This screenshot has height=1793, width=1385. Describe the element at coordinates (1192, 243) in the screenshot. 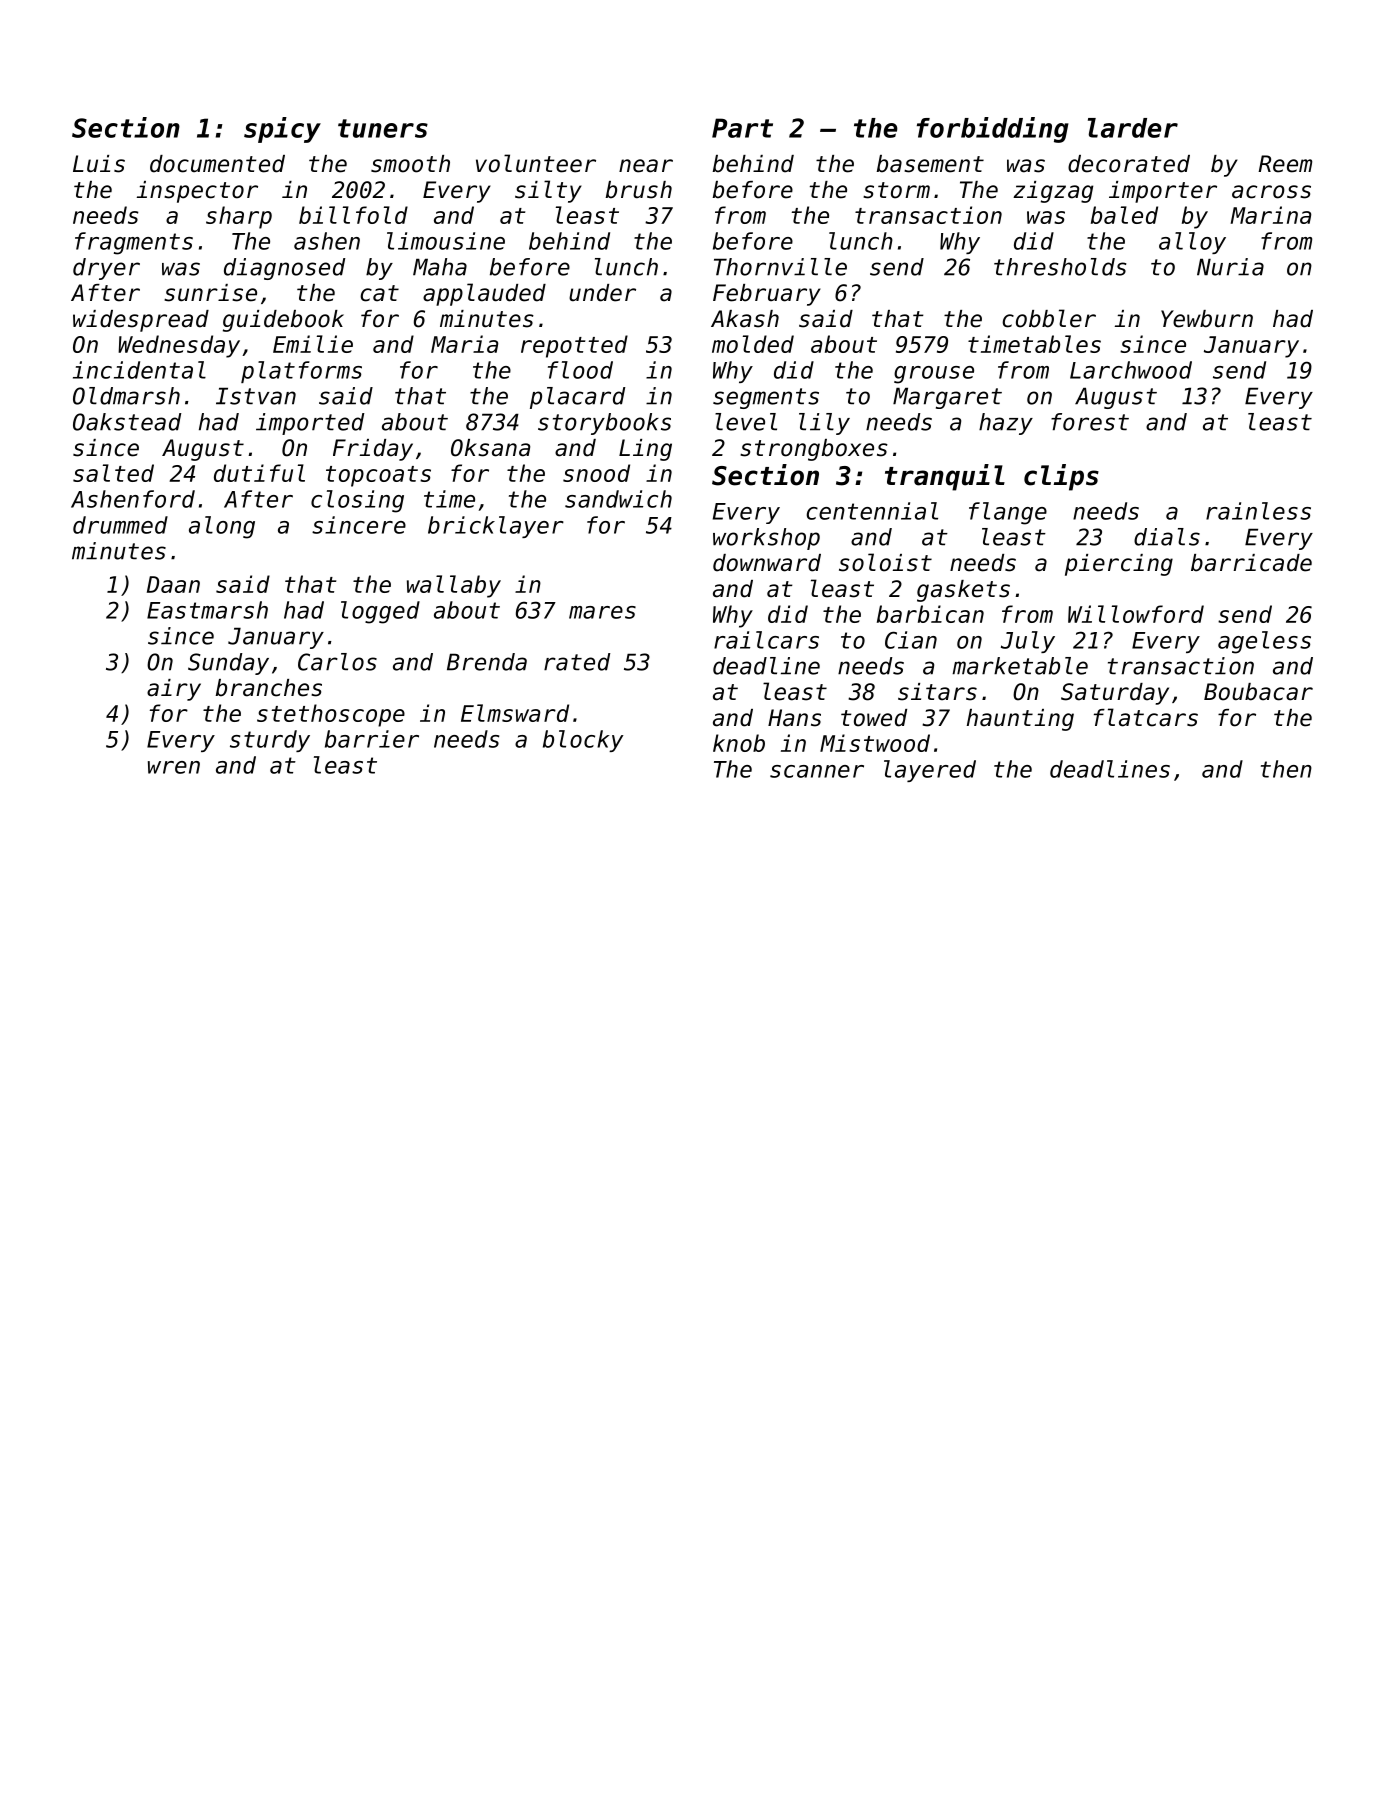

I see `alloy` at that location.
